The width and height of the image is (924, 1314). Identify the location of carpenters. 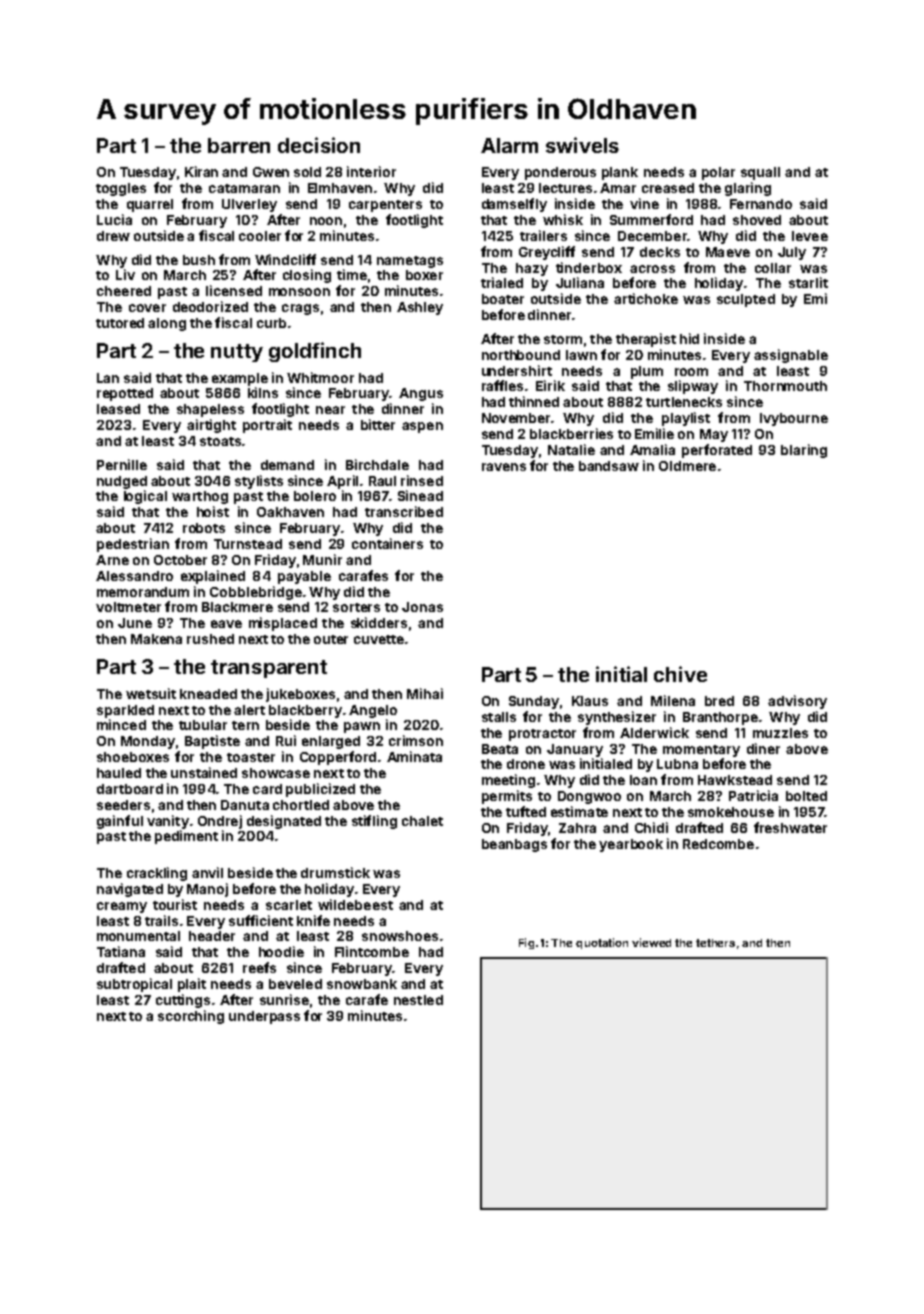
(385, 206).
